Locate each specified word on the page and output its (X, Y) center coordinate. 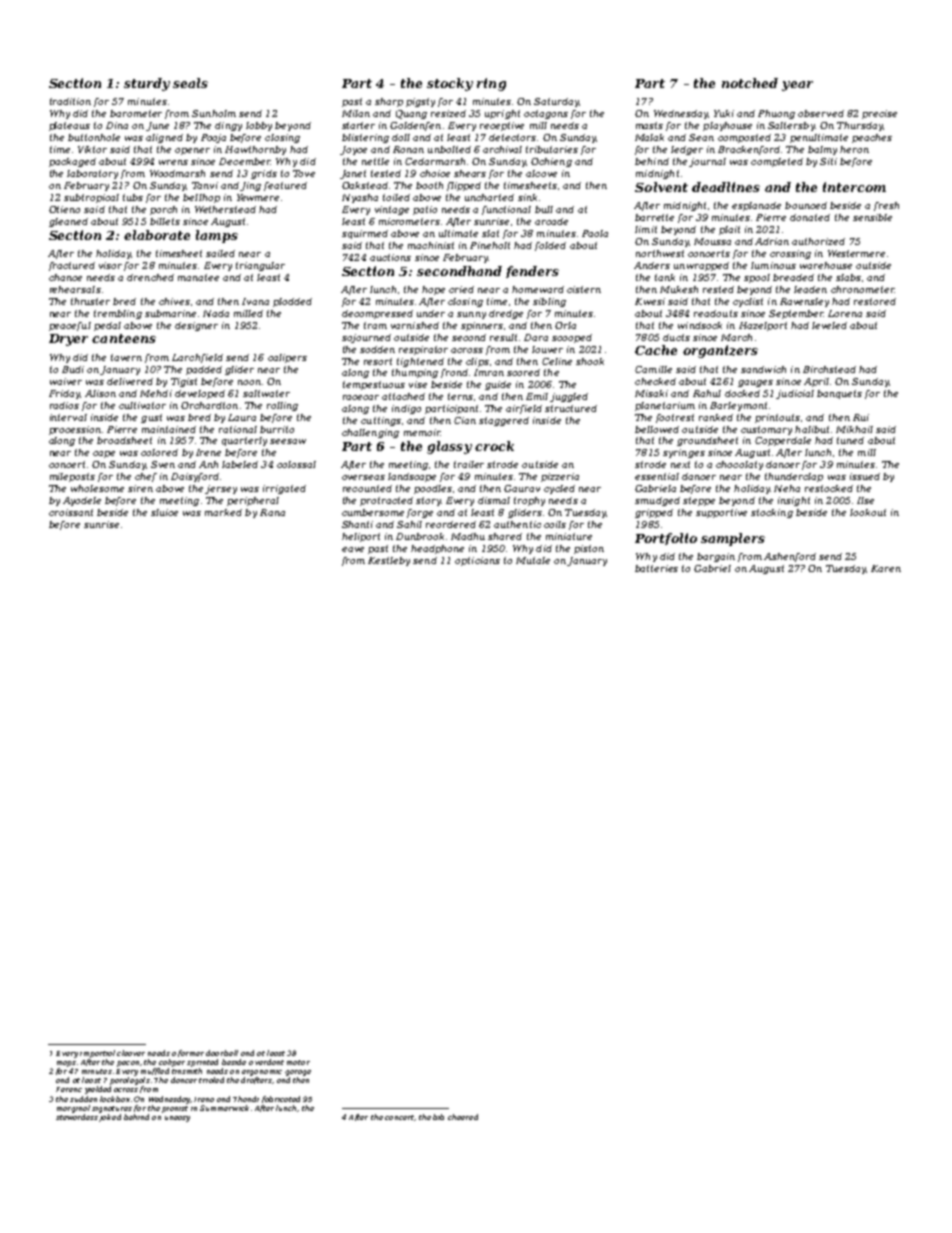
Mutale (533, 560)
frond (454, 373)
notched (750, 83)
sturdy (147, 84)
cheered (463, 1117)
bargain (716, 557)
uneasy (177, 1119)
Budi (73, 369)
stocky (450, 84)
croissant (71, 512)
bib (438, 1117)
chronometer (863, 289)
